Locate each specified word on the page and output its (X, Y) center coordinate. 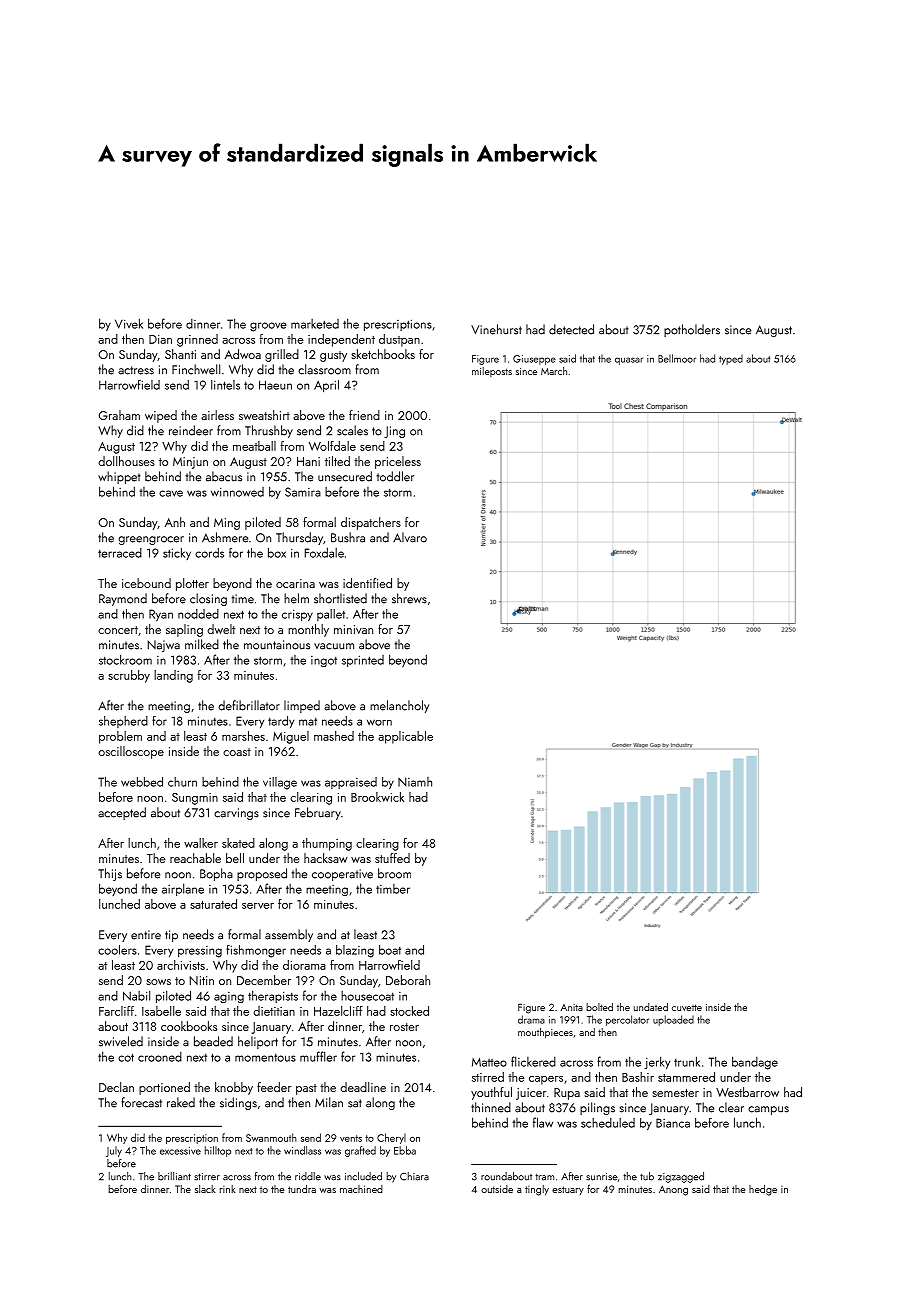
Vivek (129, 323)
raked (181, 1102)
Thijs (110, 874)
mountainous (277, 645)
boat (390, 950)
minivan (353, 629)
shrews (409, 598)
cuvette (687, 1007)
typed (731, 360)
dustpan (399, 340)
